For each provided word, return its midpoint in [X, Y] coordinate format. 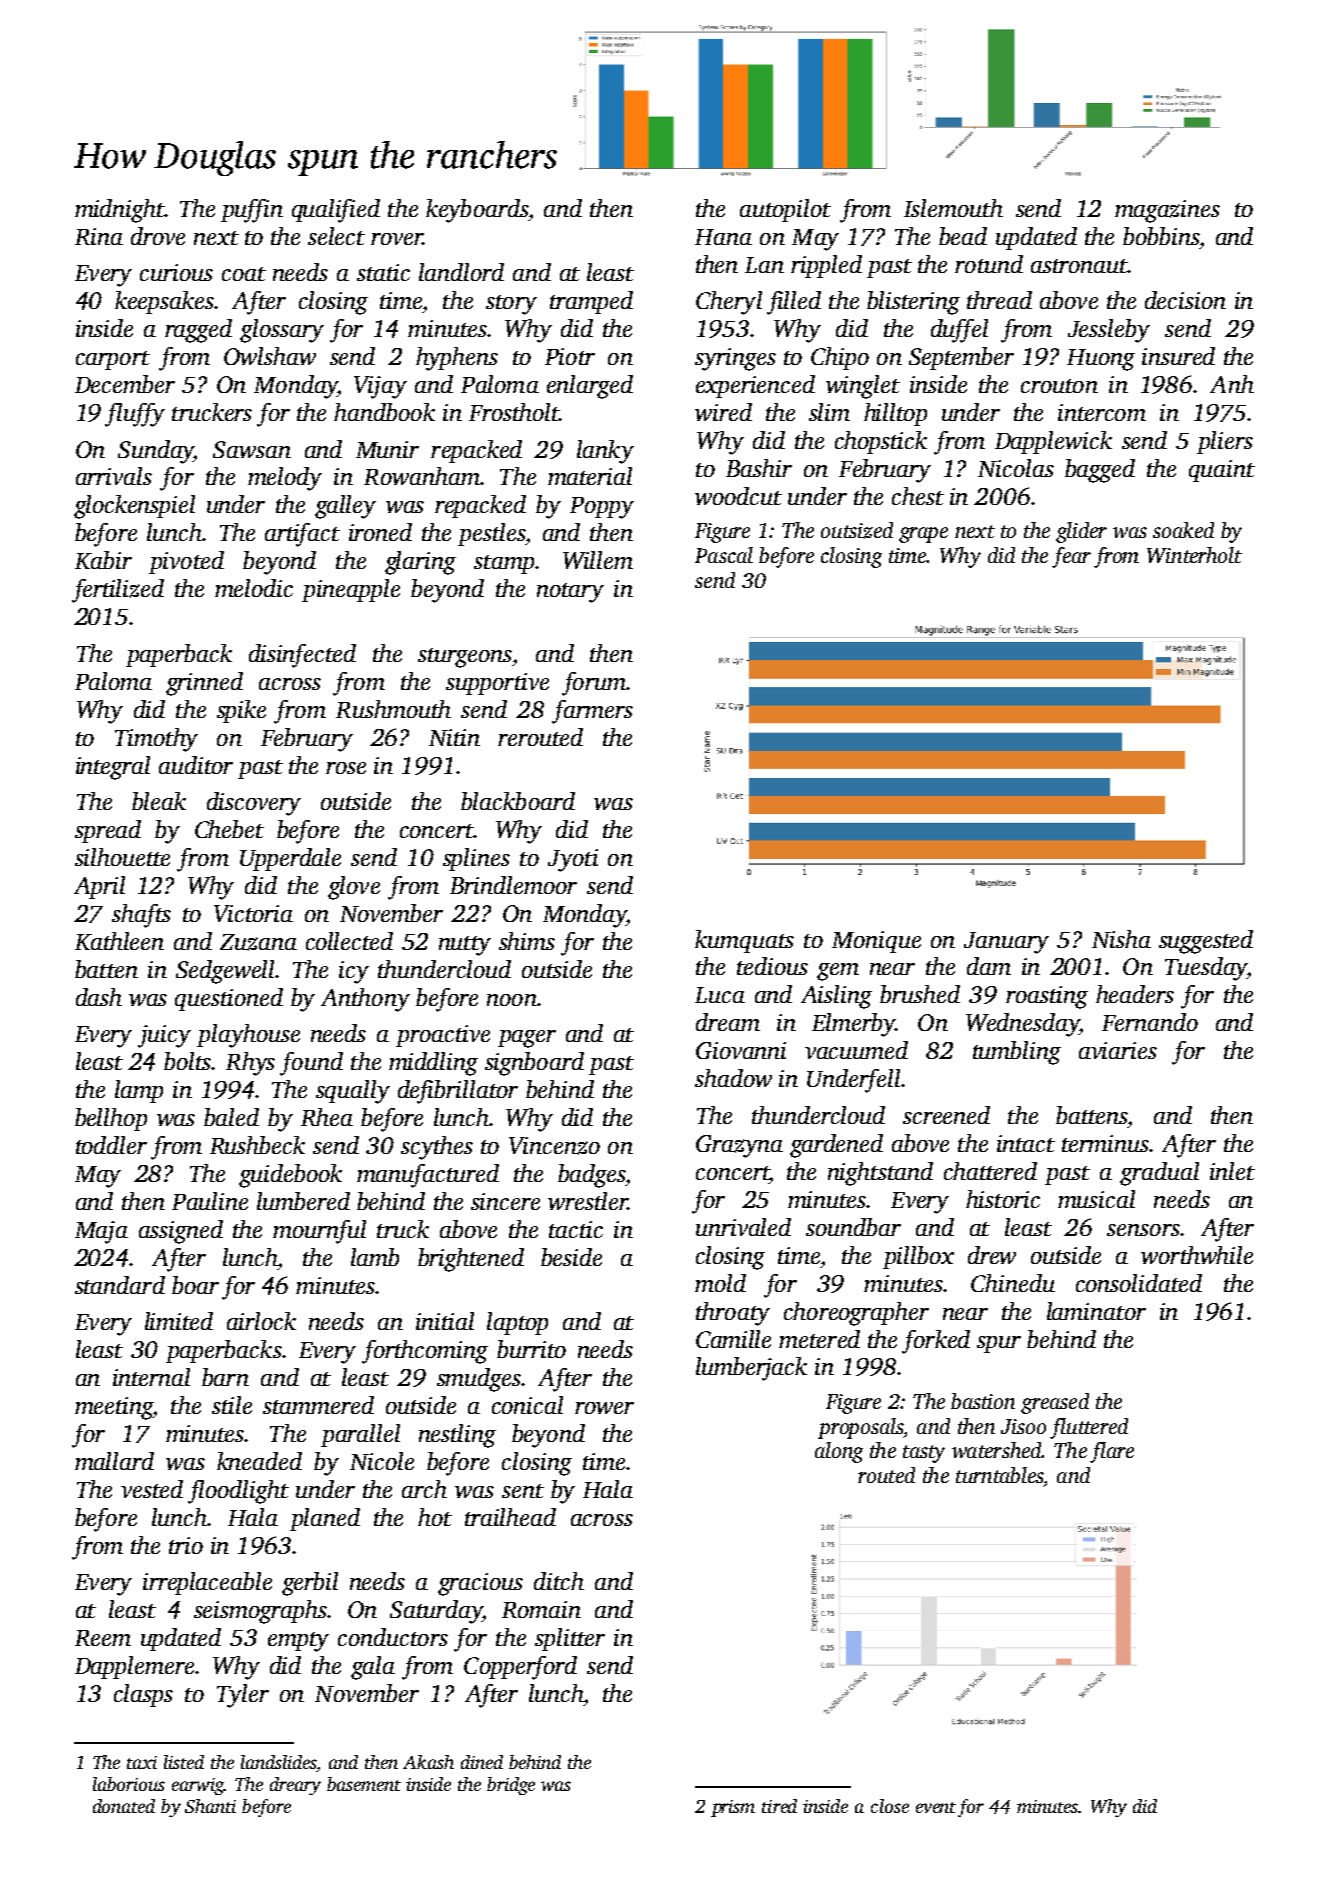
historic [1003, 1199]
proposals [860, 1428]
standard [120, 1285]
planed [325, 1519]
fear [1071, 557]
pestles [491, 534]
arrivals [114, 476]
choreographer [856, 1314]
